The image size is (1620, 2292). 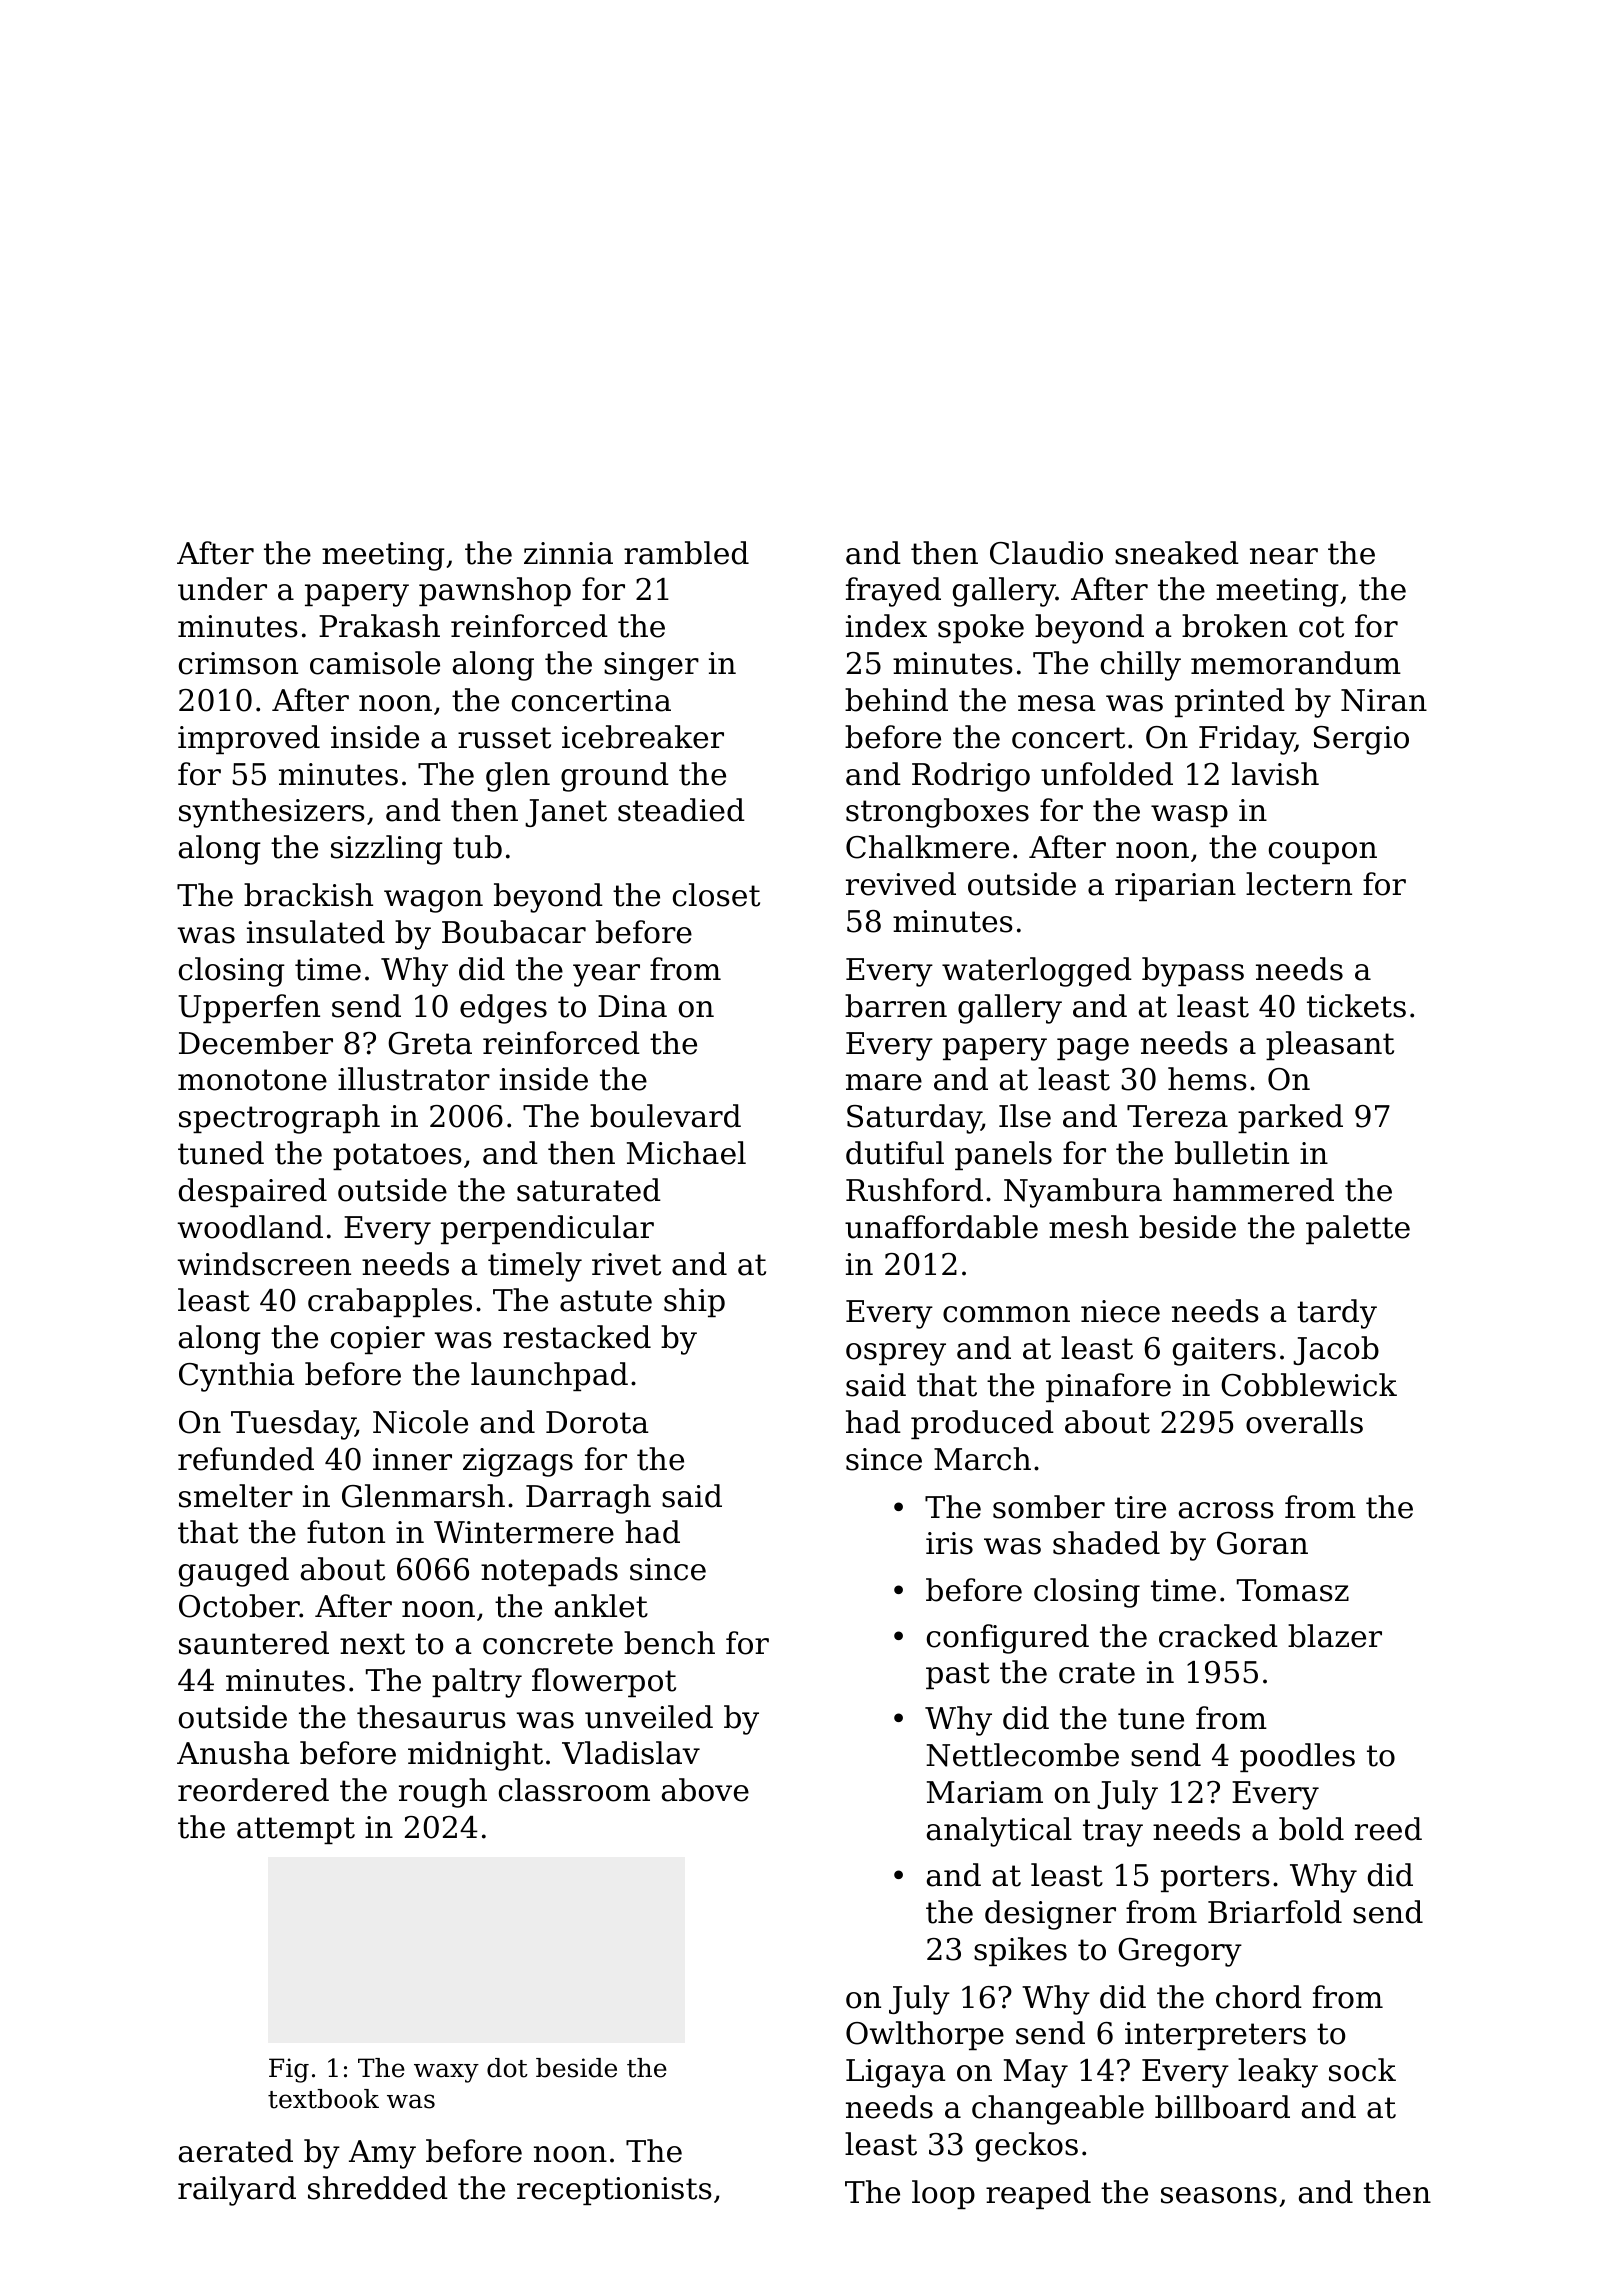 What do you see at coordinates (1356, 1006) in the image?
I see `tickets` at bounding box center [1356, 1006].
